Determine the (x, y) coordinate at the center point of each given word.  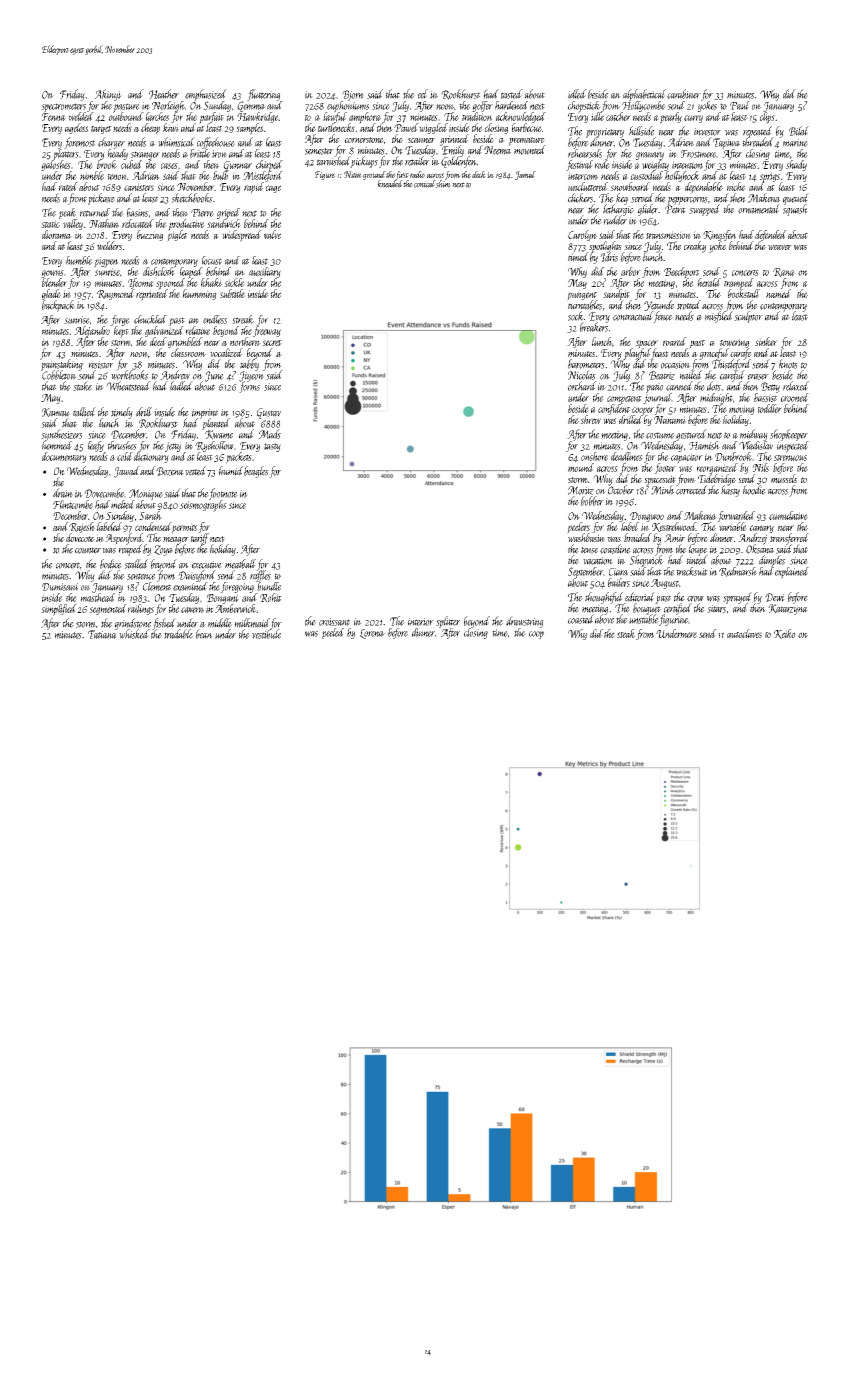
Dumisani (60, 587)
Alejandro (92, 331)
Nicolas (582, 375)
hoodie (754, 490)
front (77, 199)
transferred (789, 538)
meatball (240, 564)
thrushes (122, 445)
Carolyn (582, 235)
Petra (675, 209)
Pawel (406, 127)
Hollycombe (644, 106)
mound (581, 467)
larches (157, 116)
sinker (766, 341)
